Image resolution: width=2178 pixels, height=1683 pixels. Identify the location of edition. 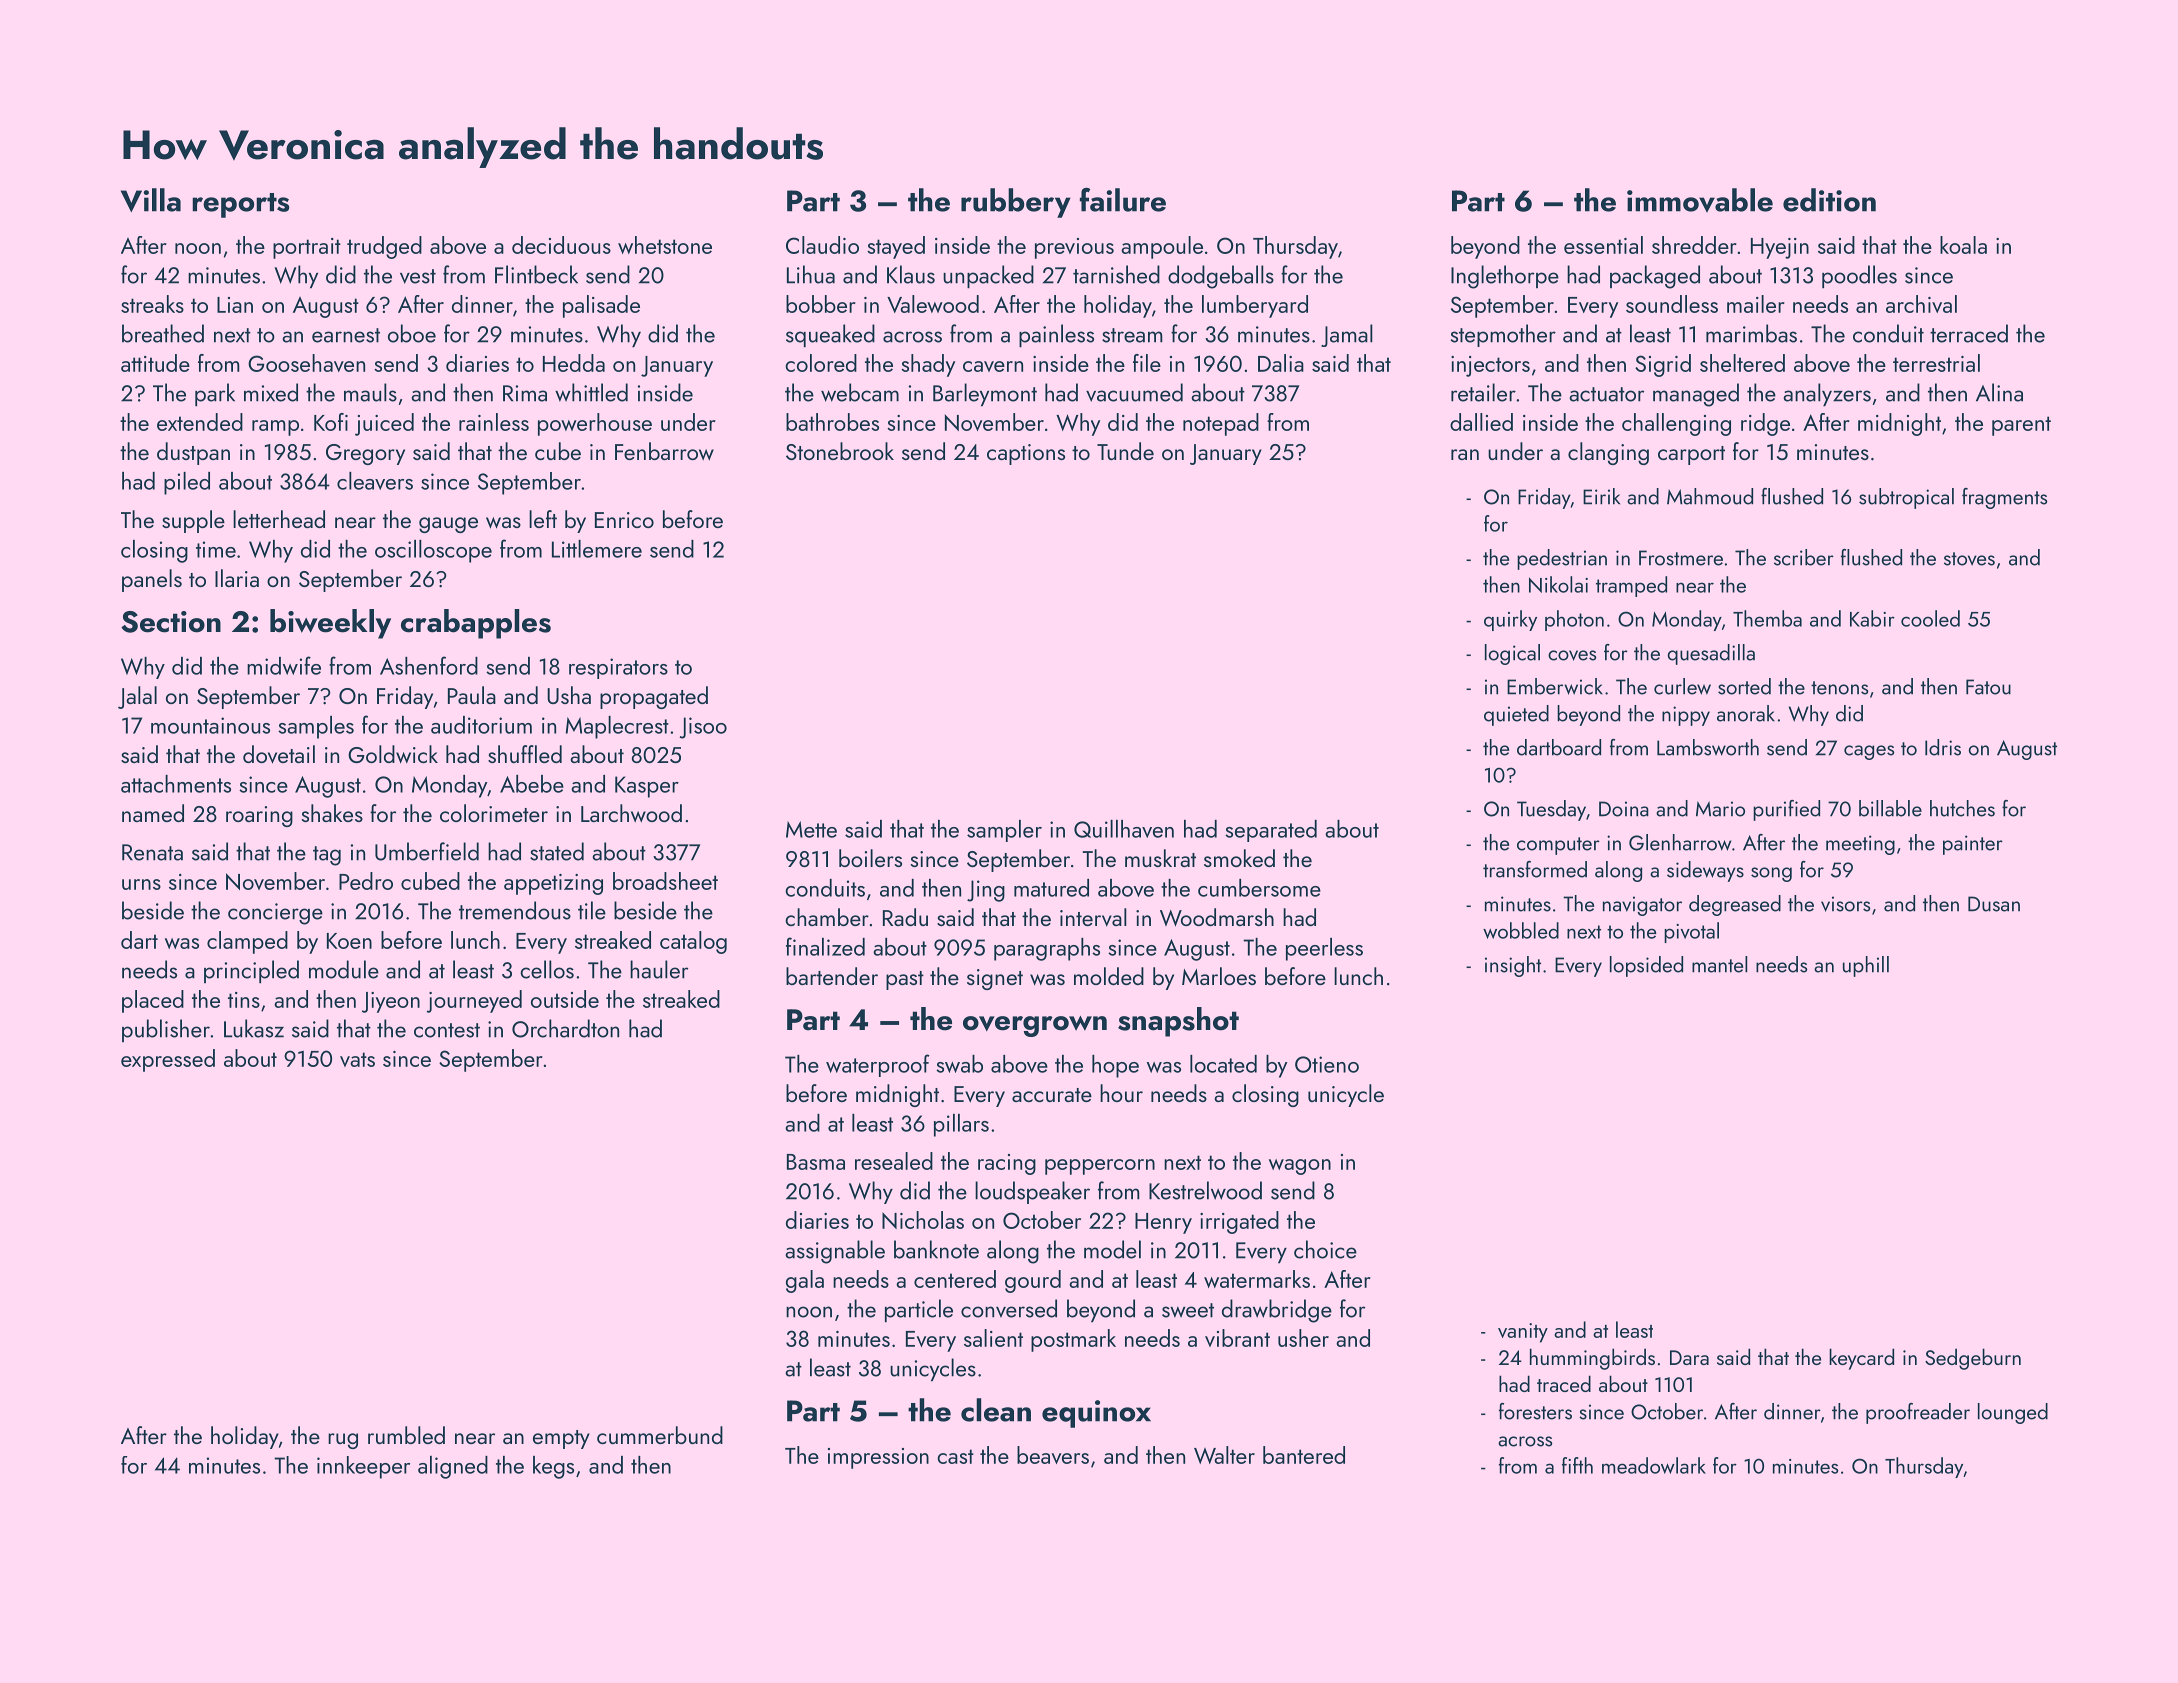
(1829, 200).
